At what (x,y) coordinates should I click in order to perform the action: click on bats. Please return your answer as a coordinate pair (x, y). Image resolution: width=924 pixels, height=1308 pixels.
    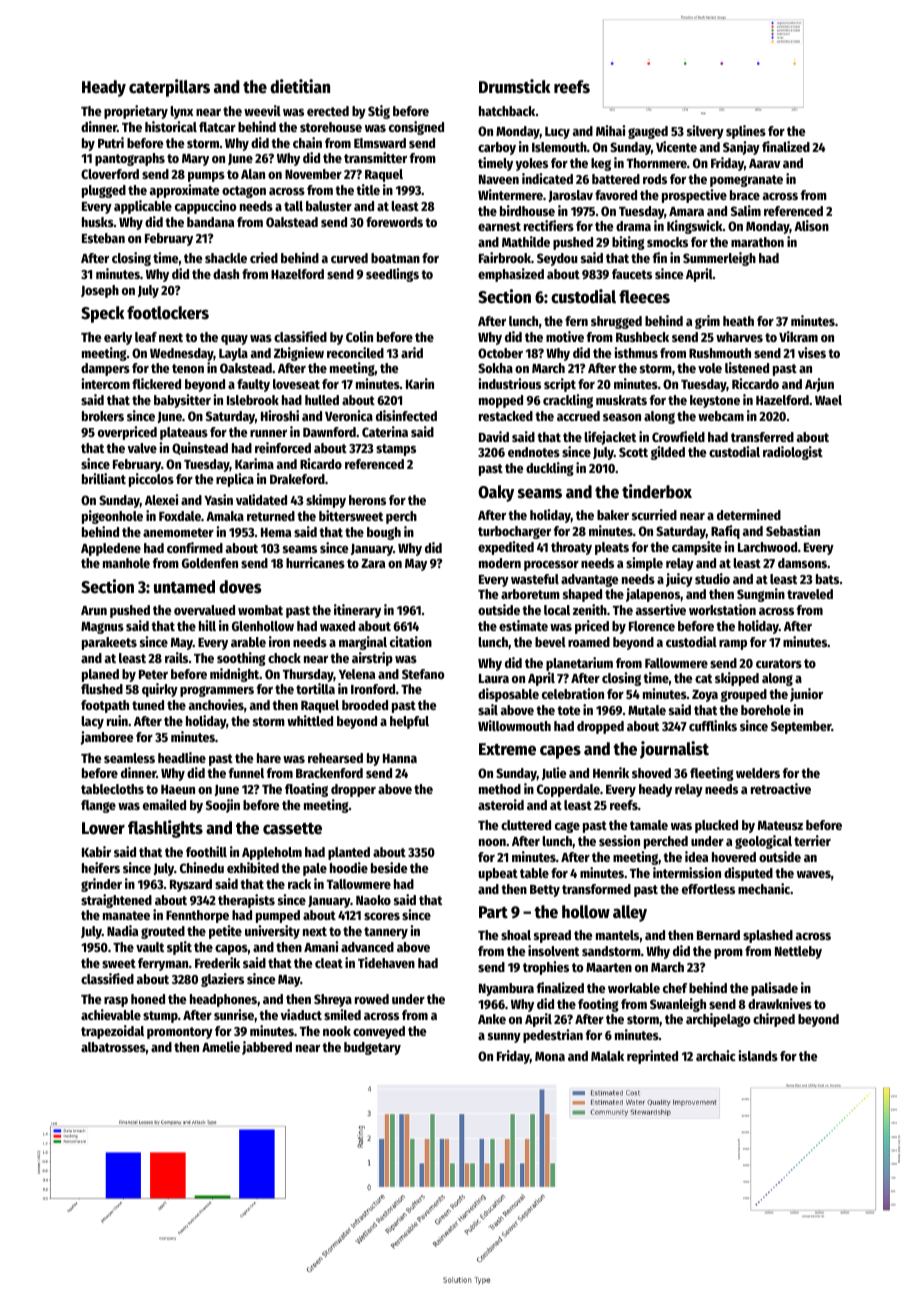
    Looking at the image, I should click on (827, 579).
